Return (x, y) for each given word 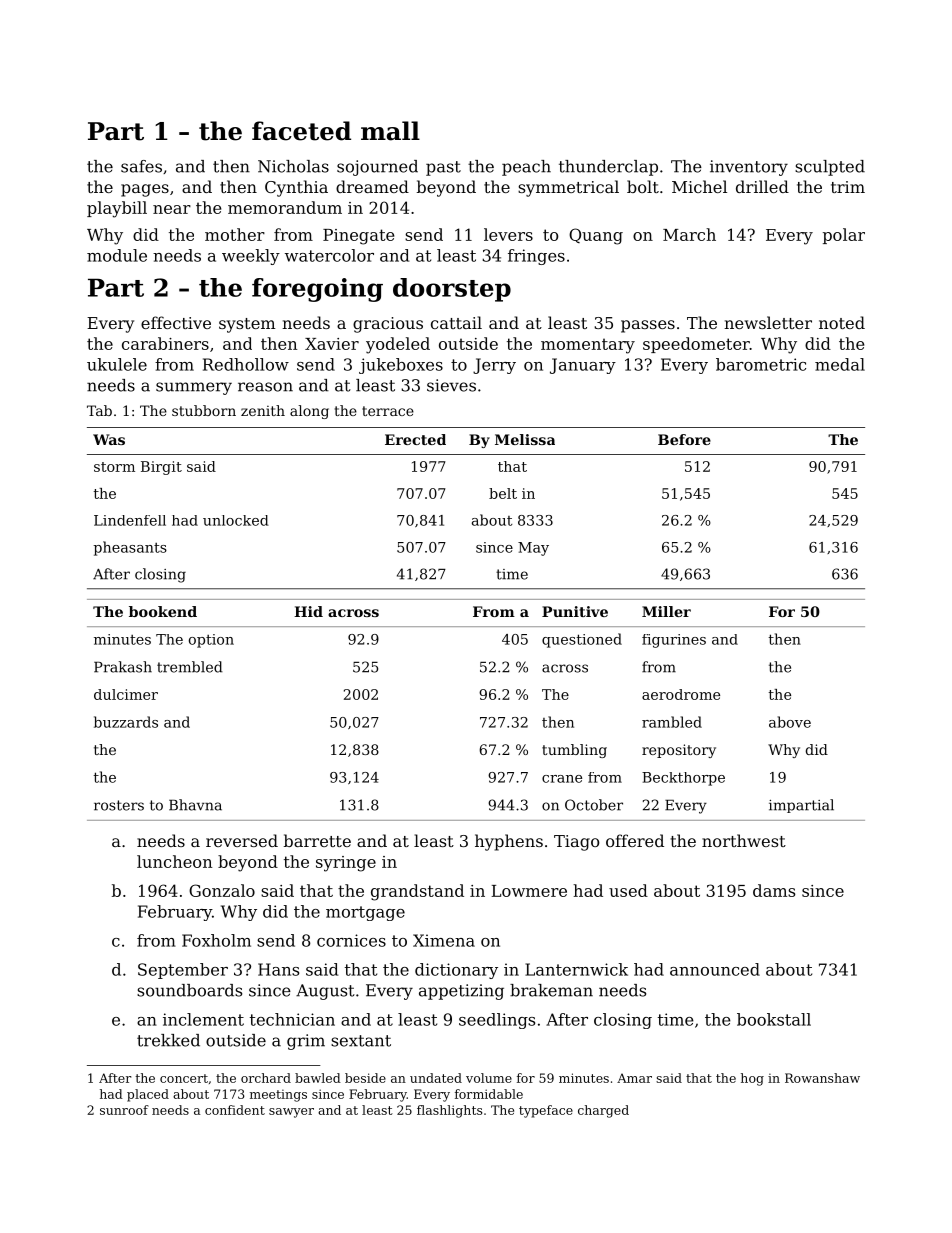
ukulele (117, 364)
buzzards (126, 722)
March (689, 234)
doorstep (452, 290)
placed (148, 1095)
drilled (762, 186)
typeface (546, 1111)
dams (774, 890)
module (117, 255)
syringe (346, 864)
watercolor (329, 255)
